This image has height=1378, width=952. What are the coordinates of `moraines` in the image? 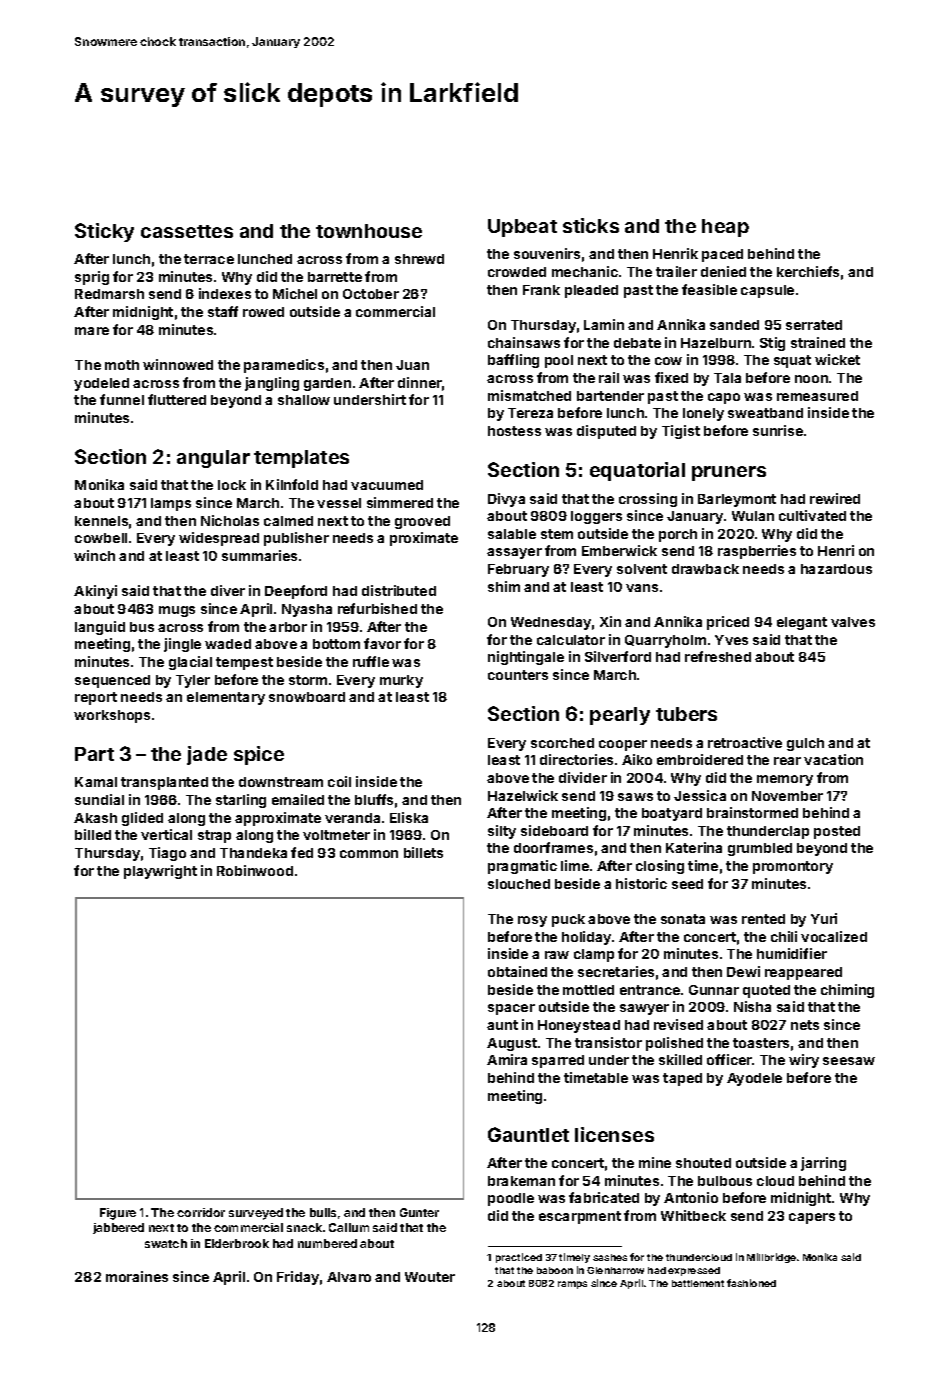 It's located at (137, 1276).
